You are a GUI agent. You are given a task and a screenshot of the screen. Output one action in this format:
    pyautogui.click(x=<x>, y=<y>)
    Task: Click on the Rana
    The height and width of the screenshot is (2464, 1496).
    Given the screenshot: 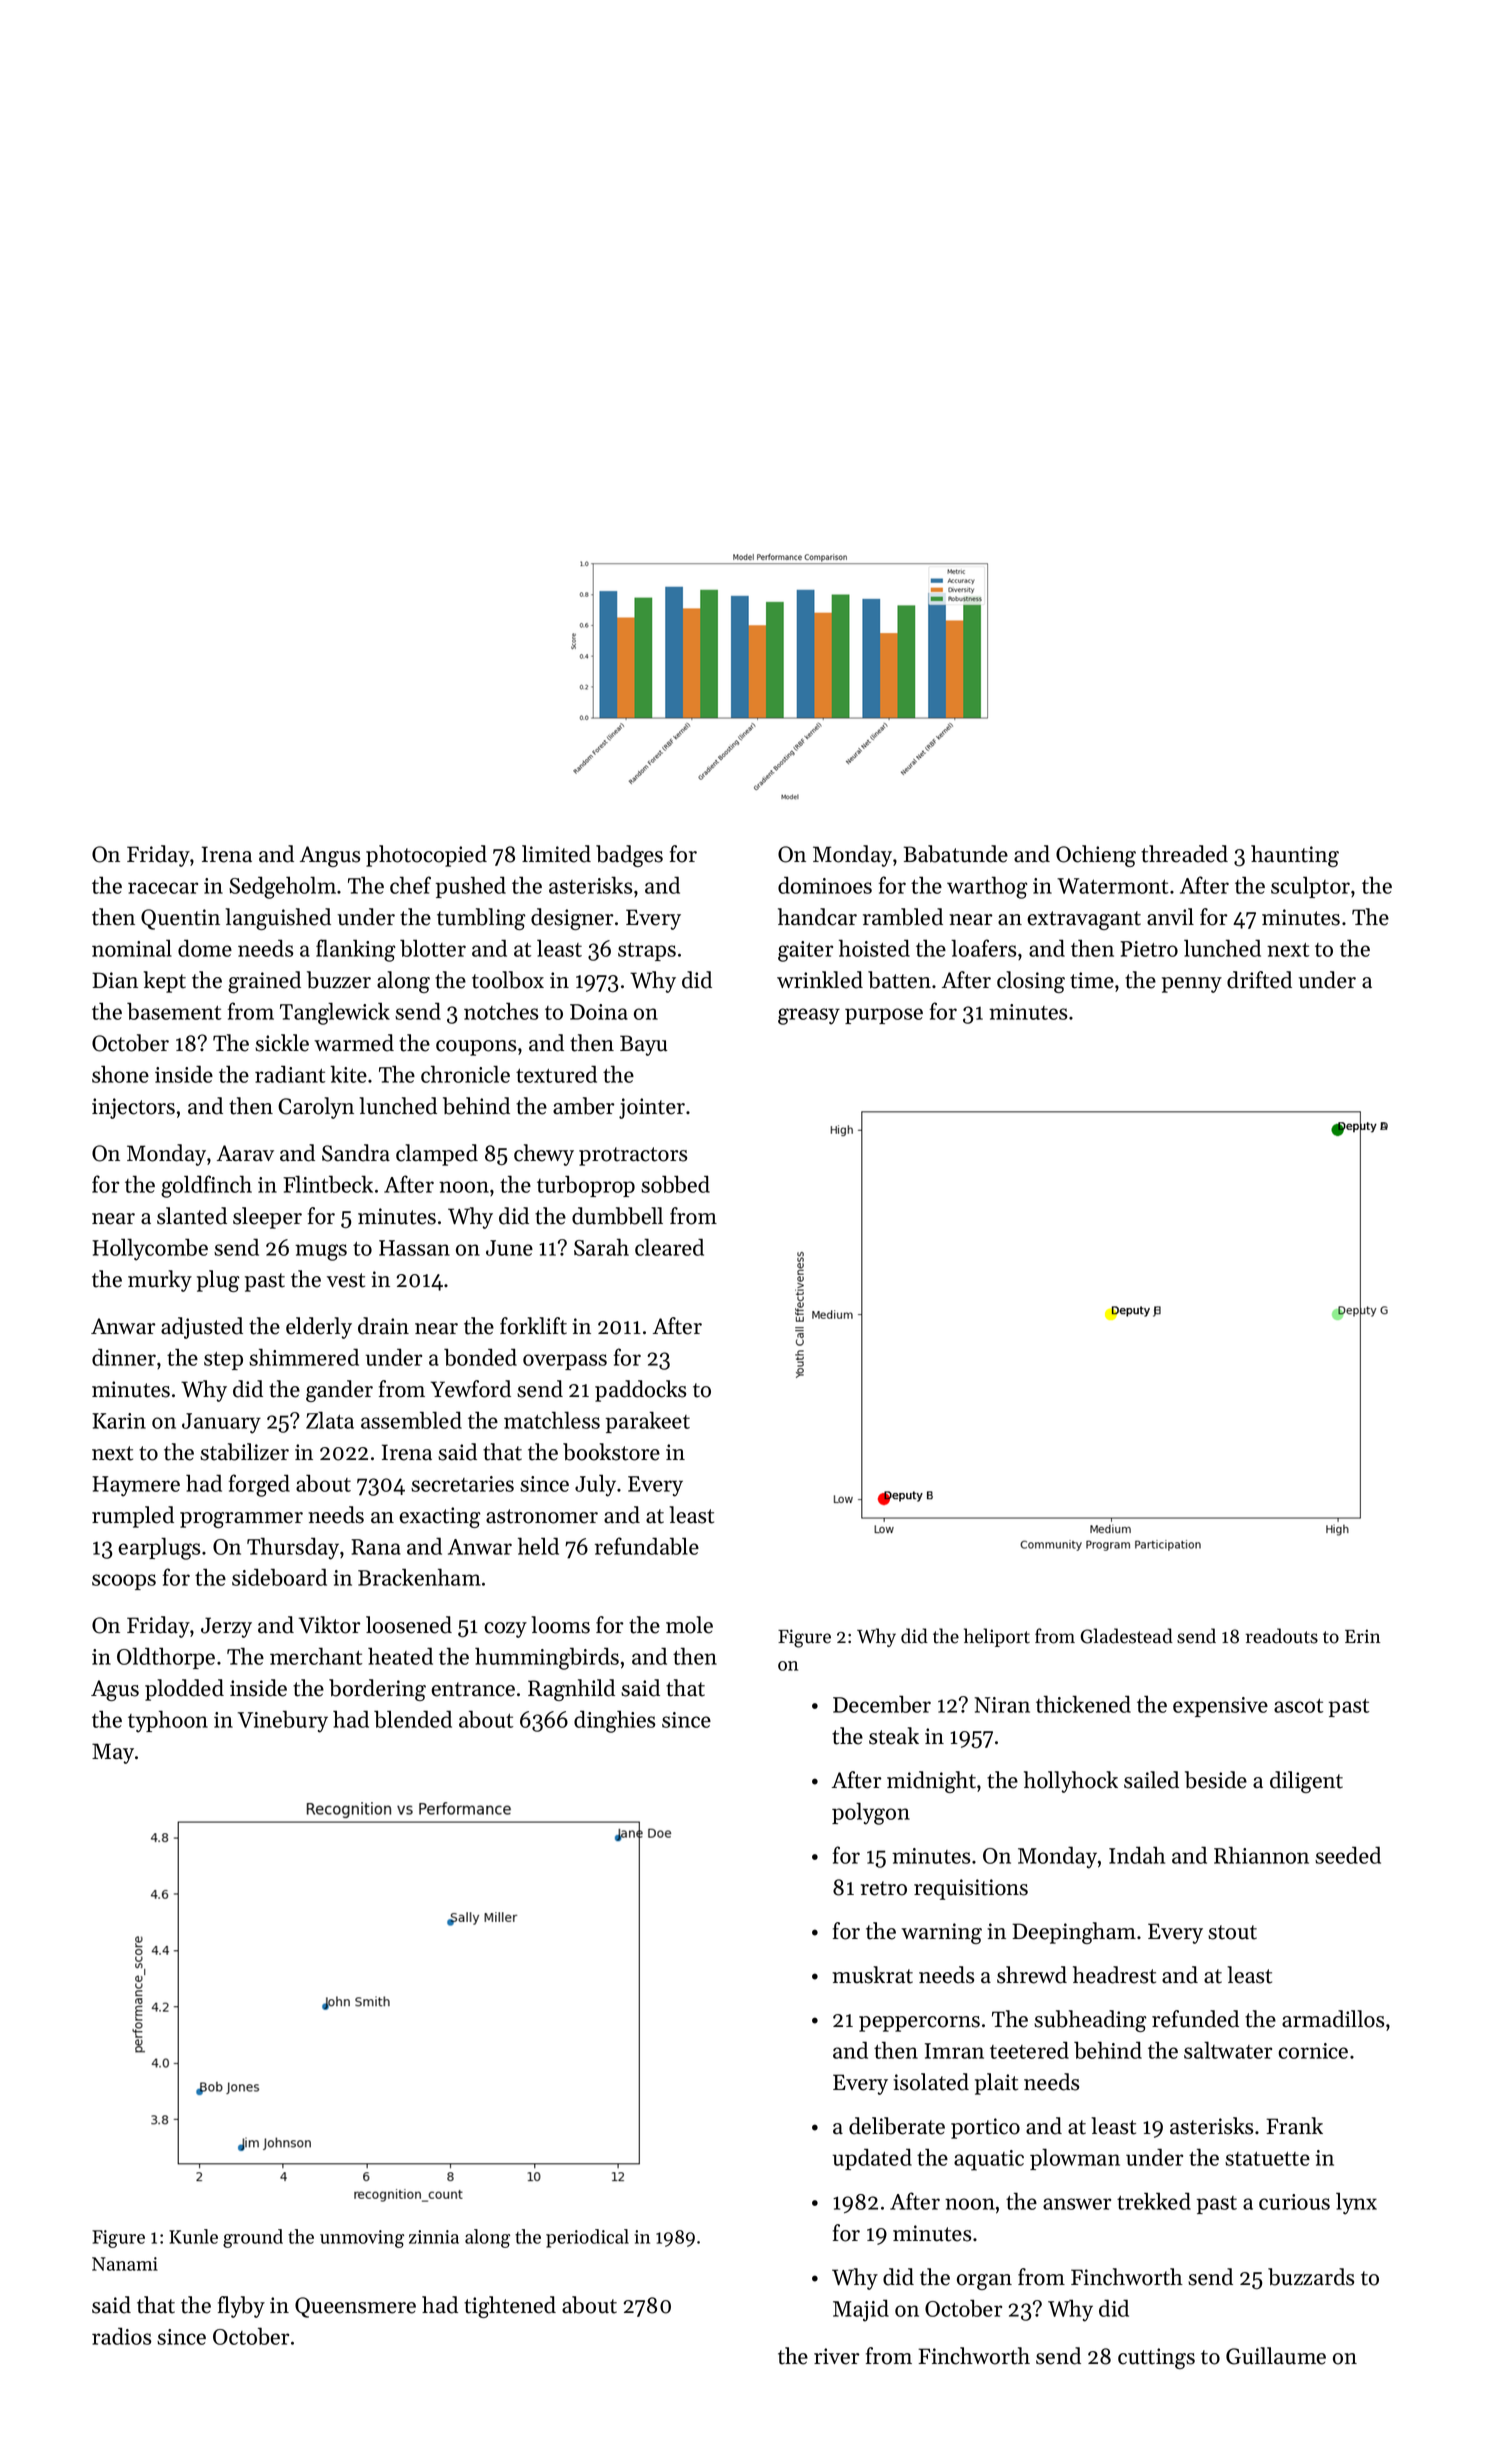 What is the action you would take?
    pyautogui.click(x=376, y=1547)
